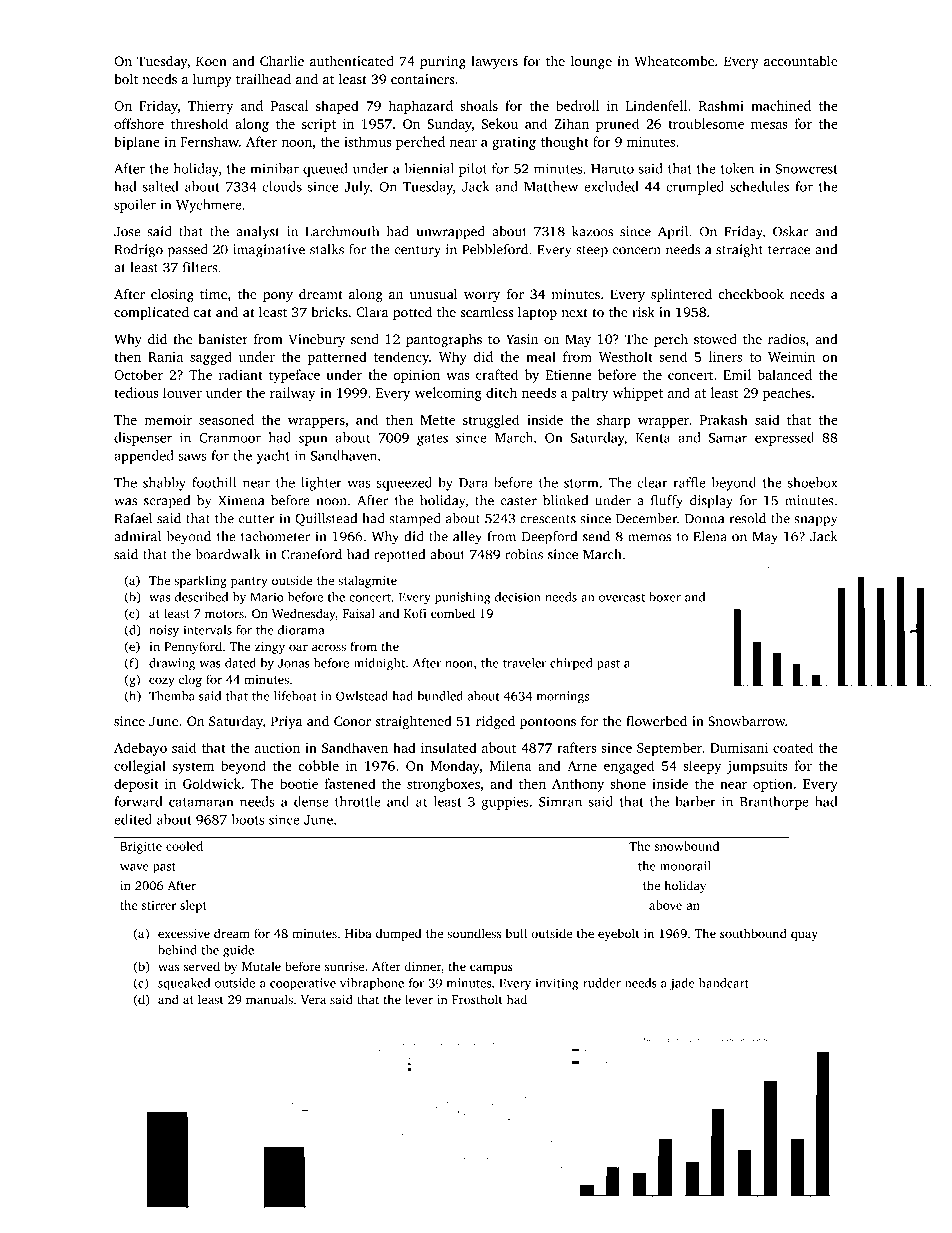  I want to click on stamped, so click(415, 520).
